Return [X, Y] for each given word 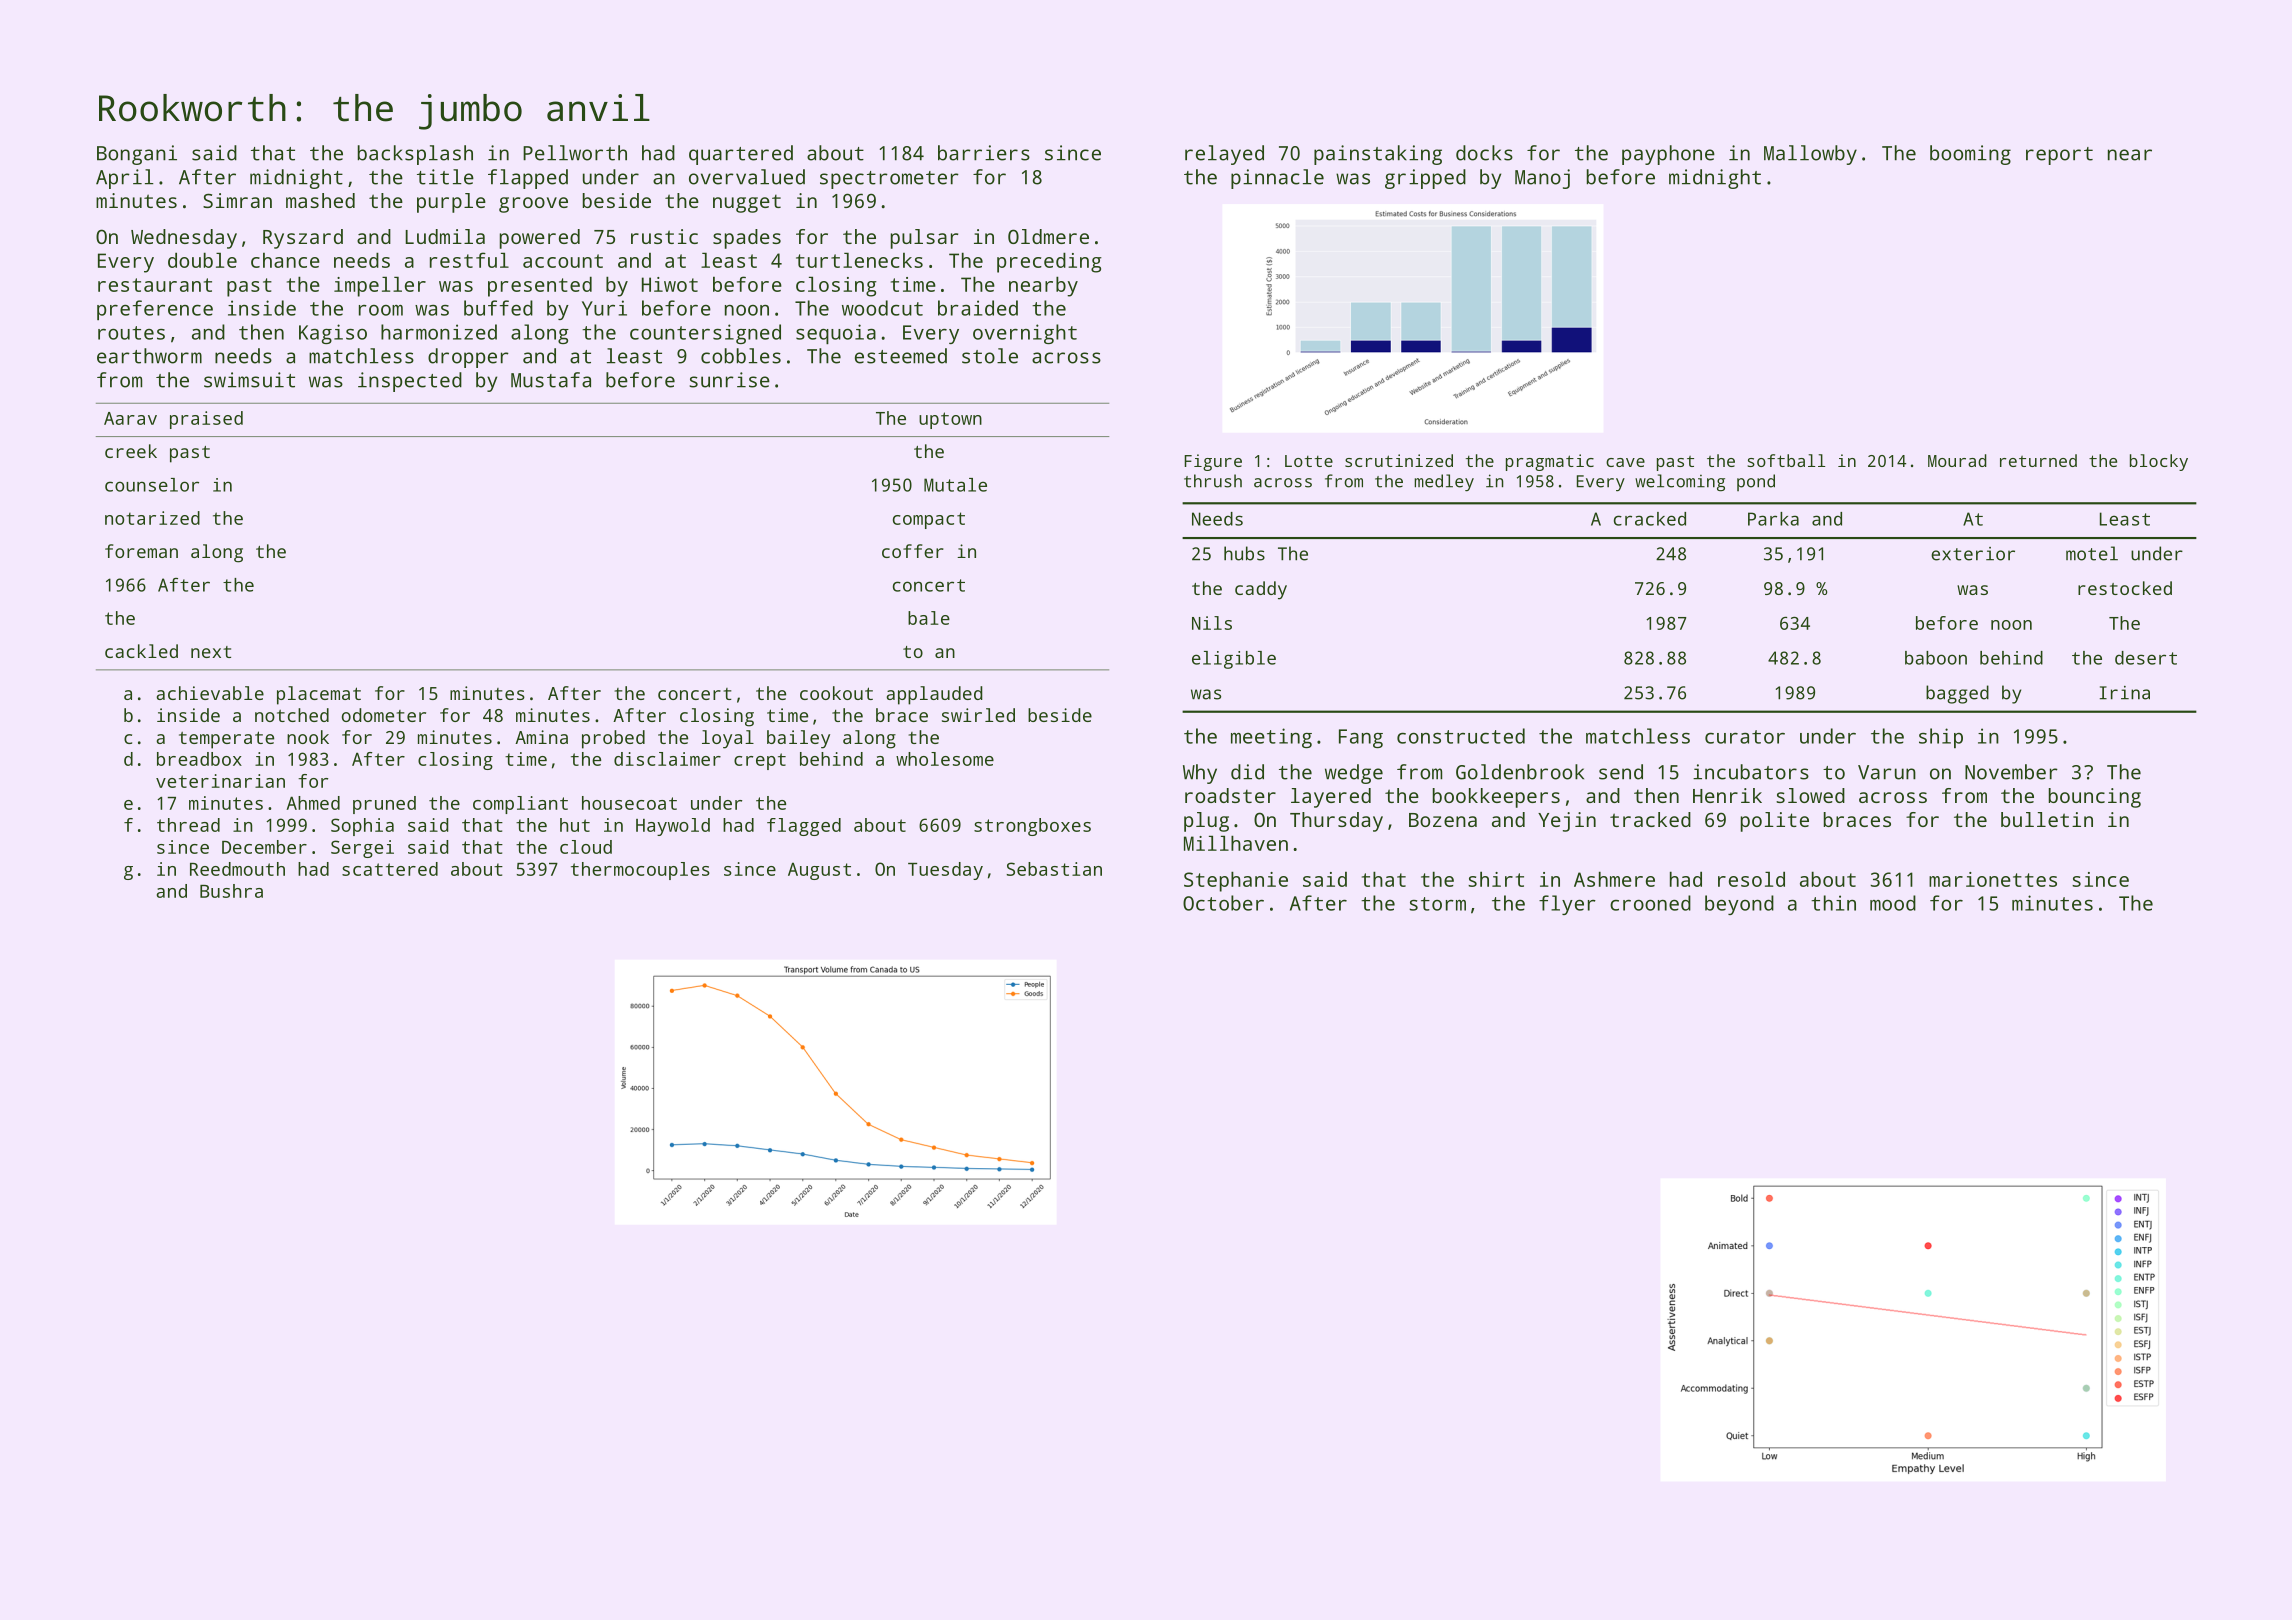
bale [929, 618]
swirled [978, 715]
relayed [1224, 155]
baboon [1936, 658]
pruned [384, 805]
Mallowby [1810, 155]
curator [1745, 737]
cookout [836, 693]
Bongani [137, 155]
